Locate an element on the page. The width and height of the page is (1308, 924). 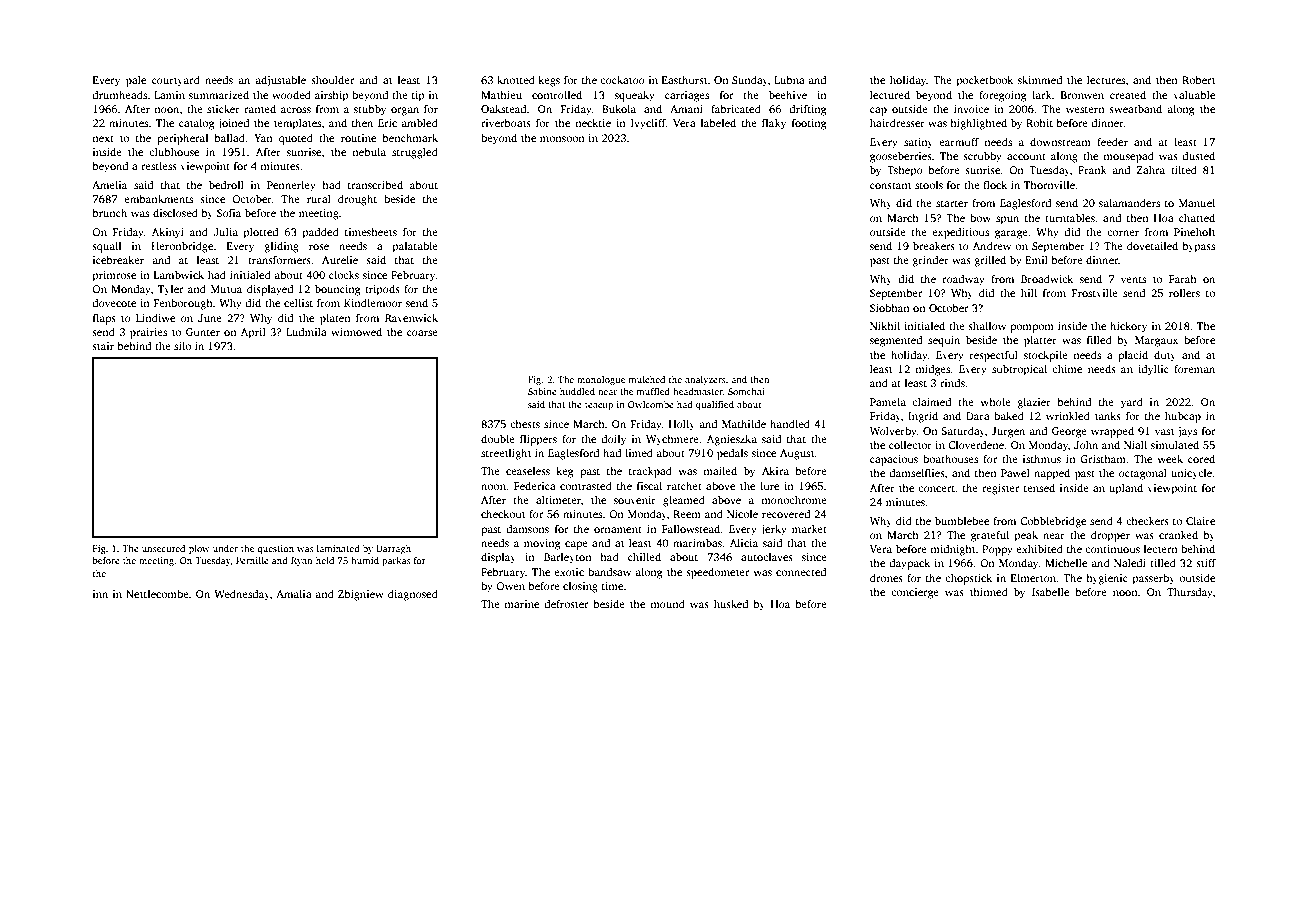
cockatoo is located at coordinates (622, 79).
